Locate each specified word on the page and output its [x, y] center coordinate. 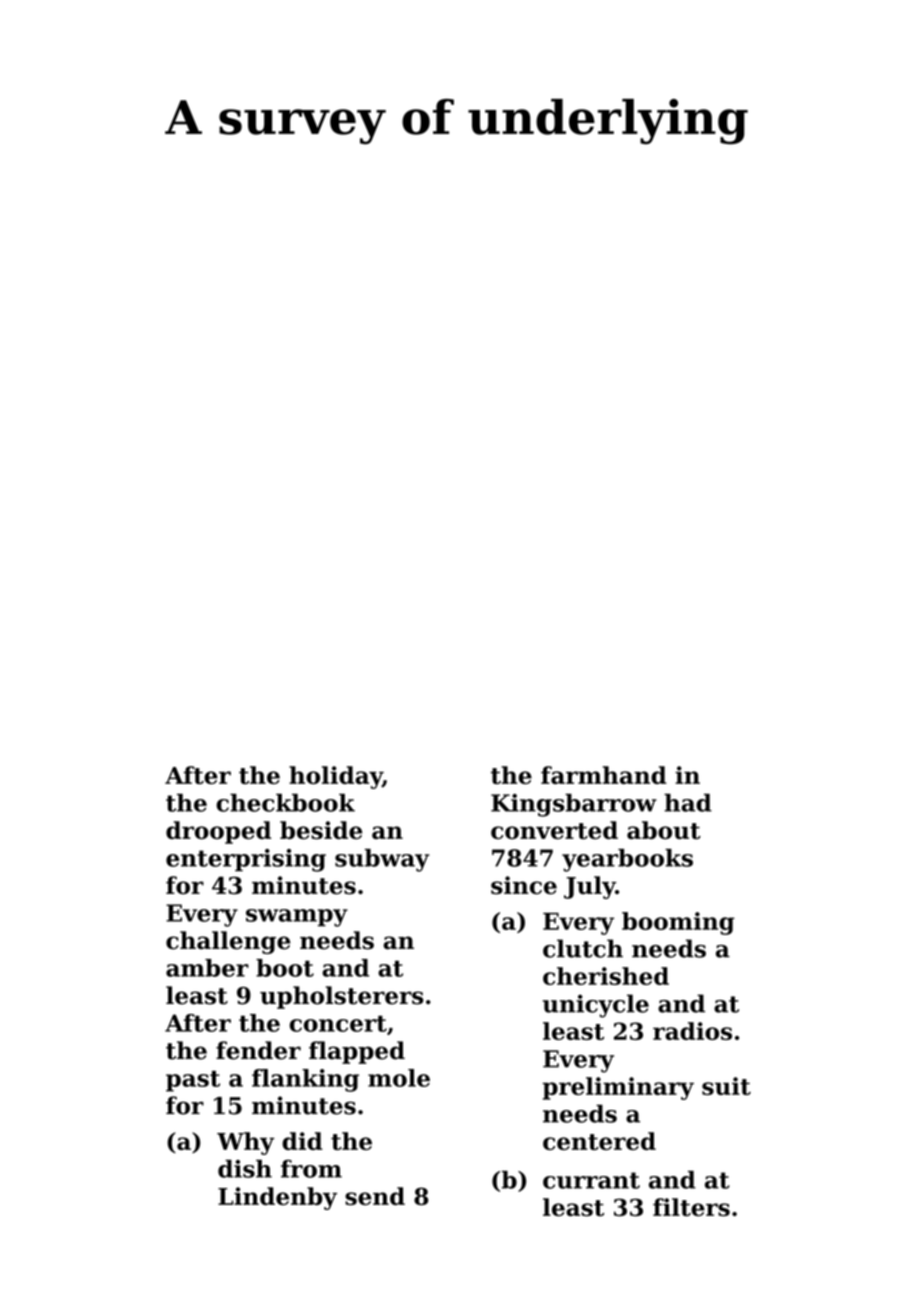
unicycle [596, 1006]
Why [246, 1143]
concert [338, 1024]
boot [285, 968]
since [524, 885]
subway [382, 860]
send [375, 1196]
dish [245, 1169]
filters [691, 1207]
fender [258, 1050]
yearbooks [627, 860]
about [664, 830]
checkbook [285, 803]
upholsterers [342, 997]
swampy [297, 918]
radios [692, 1031]
